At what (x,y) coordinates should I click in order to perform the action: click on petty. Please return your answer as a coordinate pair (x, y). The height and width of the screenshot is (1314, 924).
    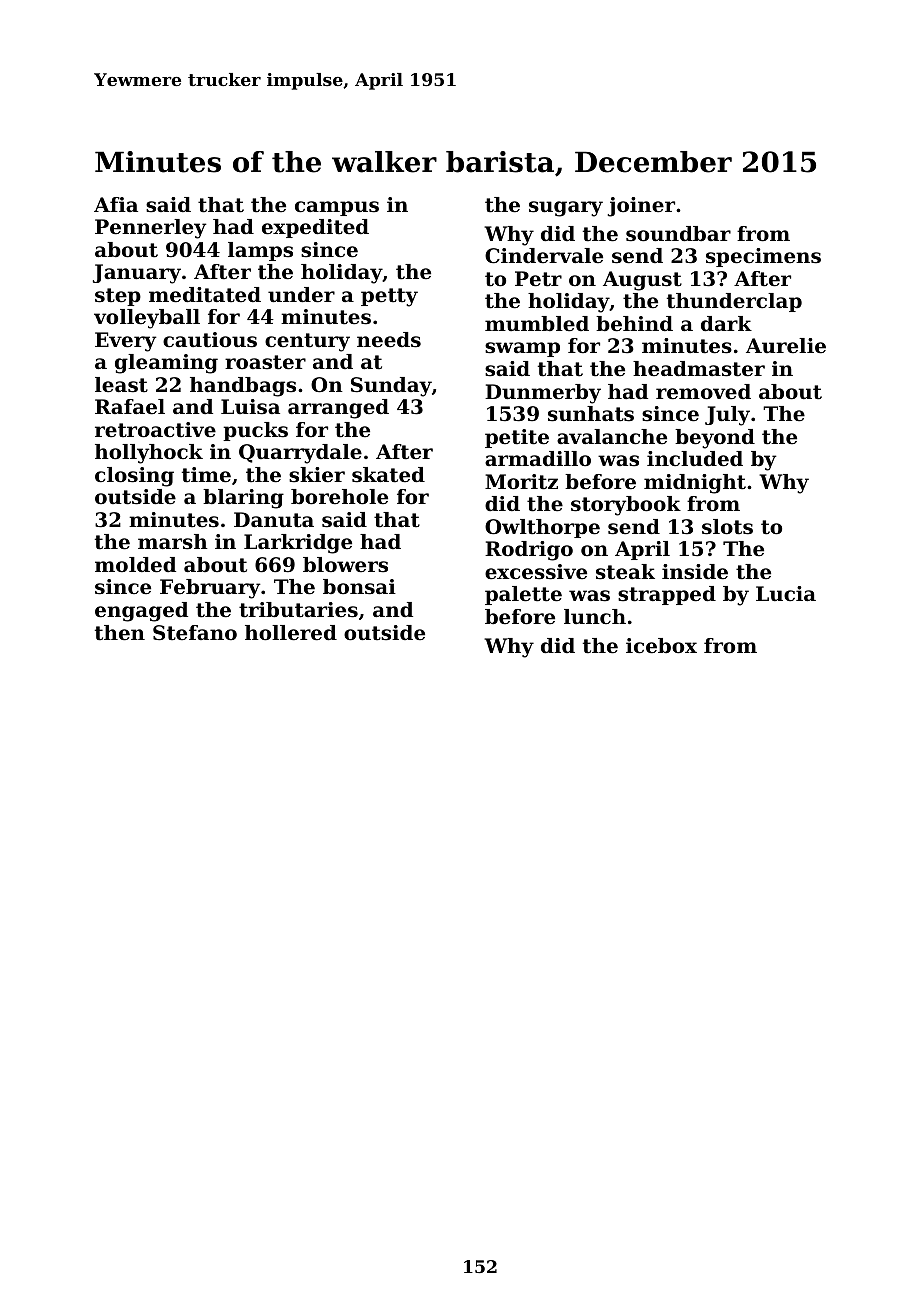
    Looking at the image, I should click on (389, 297).
